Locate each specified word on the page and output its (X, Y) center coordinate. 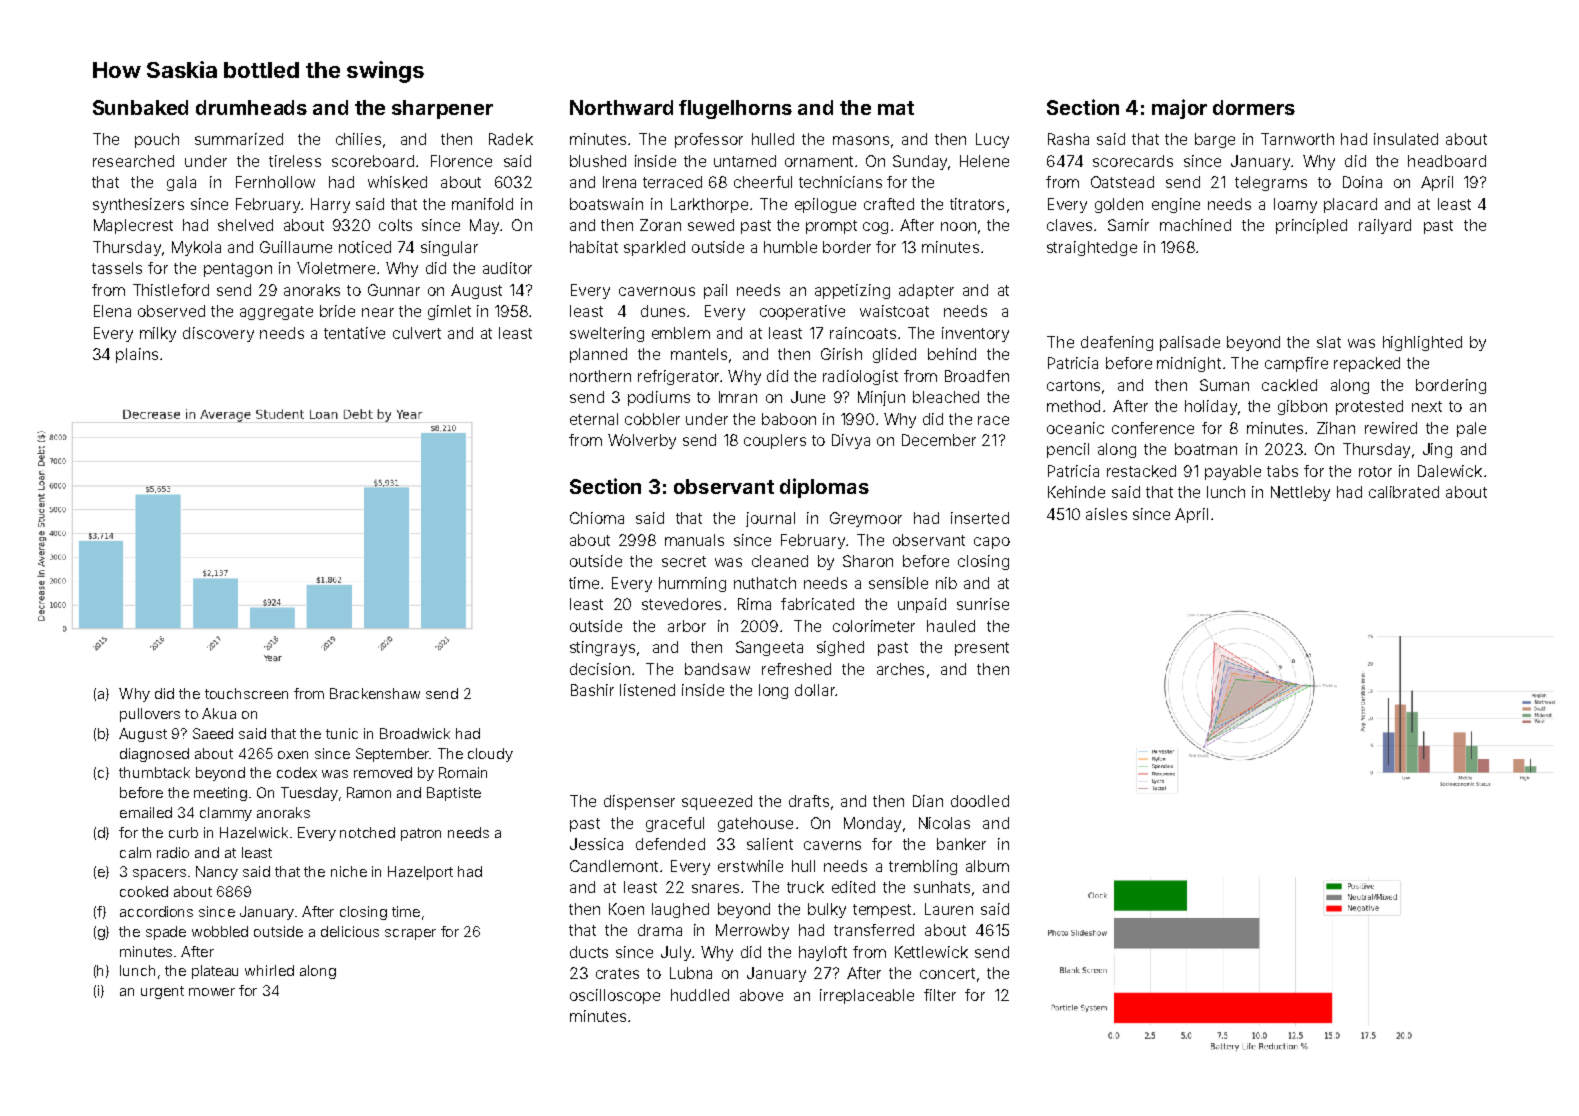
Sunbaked (140, 107)
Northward (621, 107)
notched (367, 832)
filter (940, 995)
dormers (1254, 107)
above (761, 995)
